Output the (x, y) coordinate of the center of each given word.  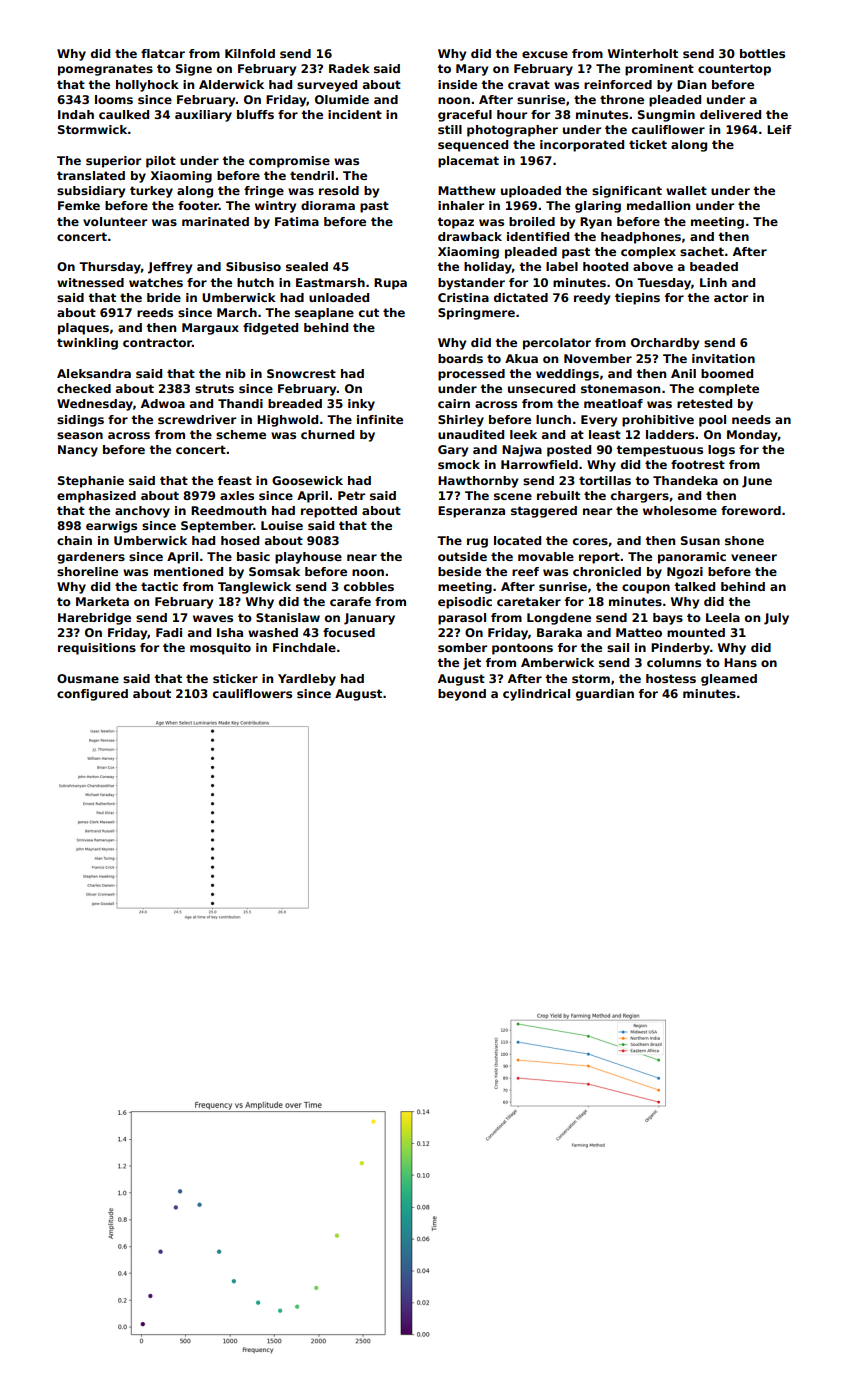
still (450, 129)
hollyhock (147, 86)
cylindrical (536, 695)
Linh (713, 282)
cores (590, 541)
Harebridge (94, 619)
